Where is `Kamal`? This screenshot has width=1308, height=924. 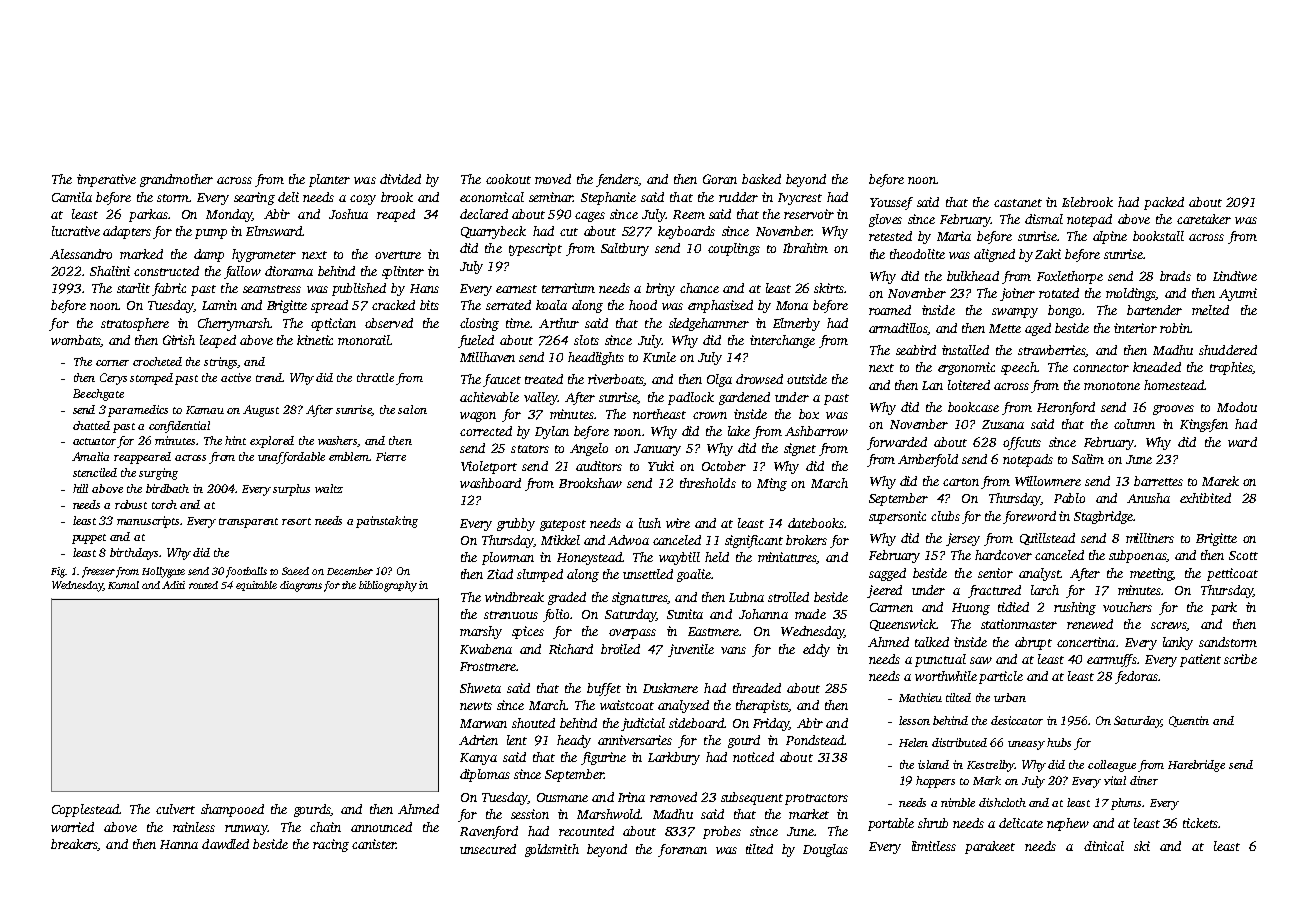
Kamal is located at coordinates (123, 585).
